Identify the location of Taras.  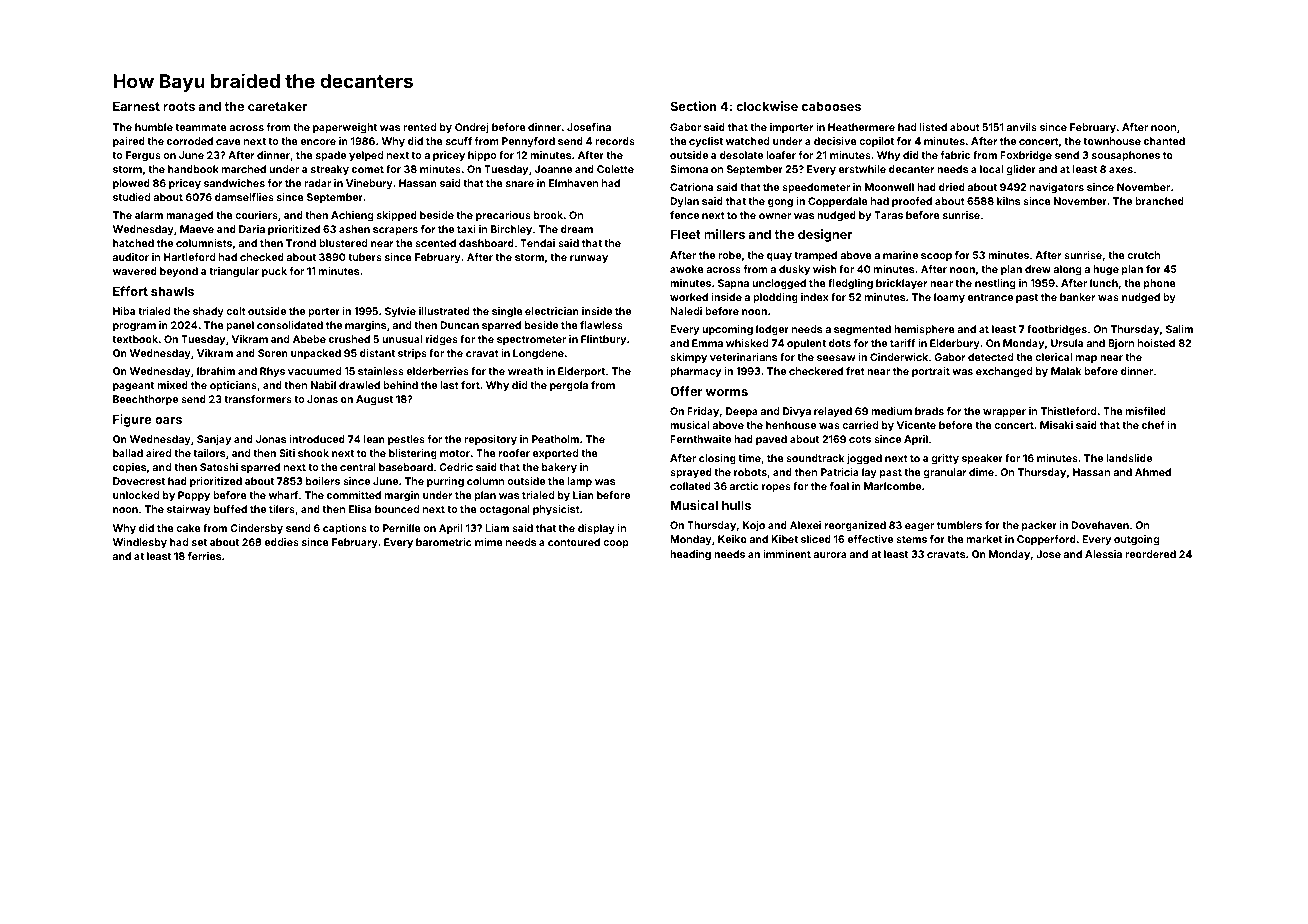
(888, 215).
